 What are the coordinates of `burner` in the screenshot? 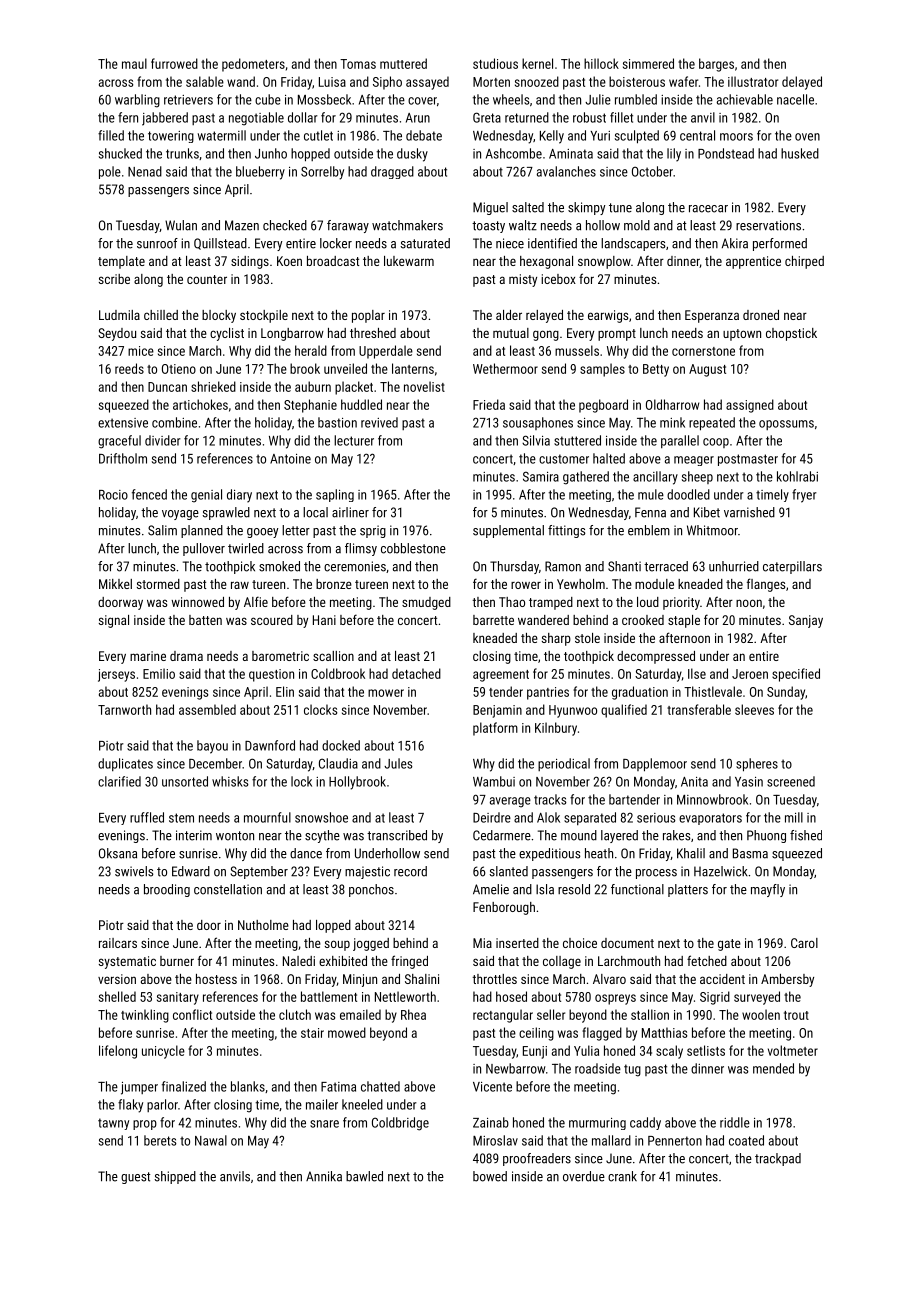 It's located at (177, 961).
